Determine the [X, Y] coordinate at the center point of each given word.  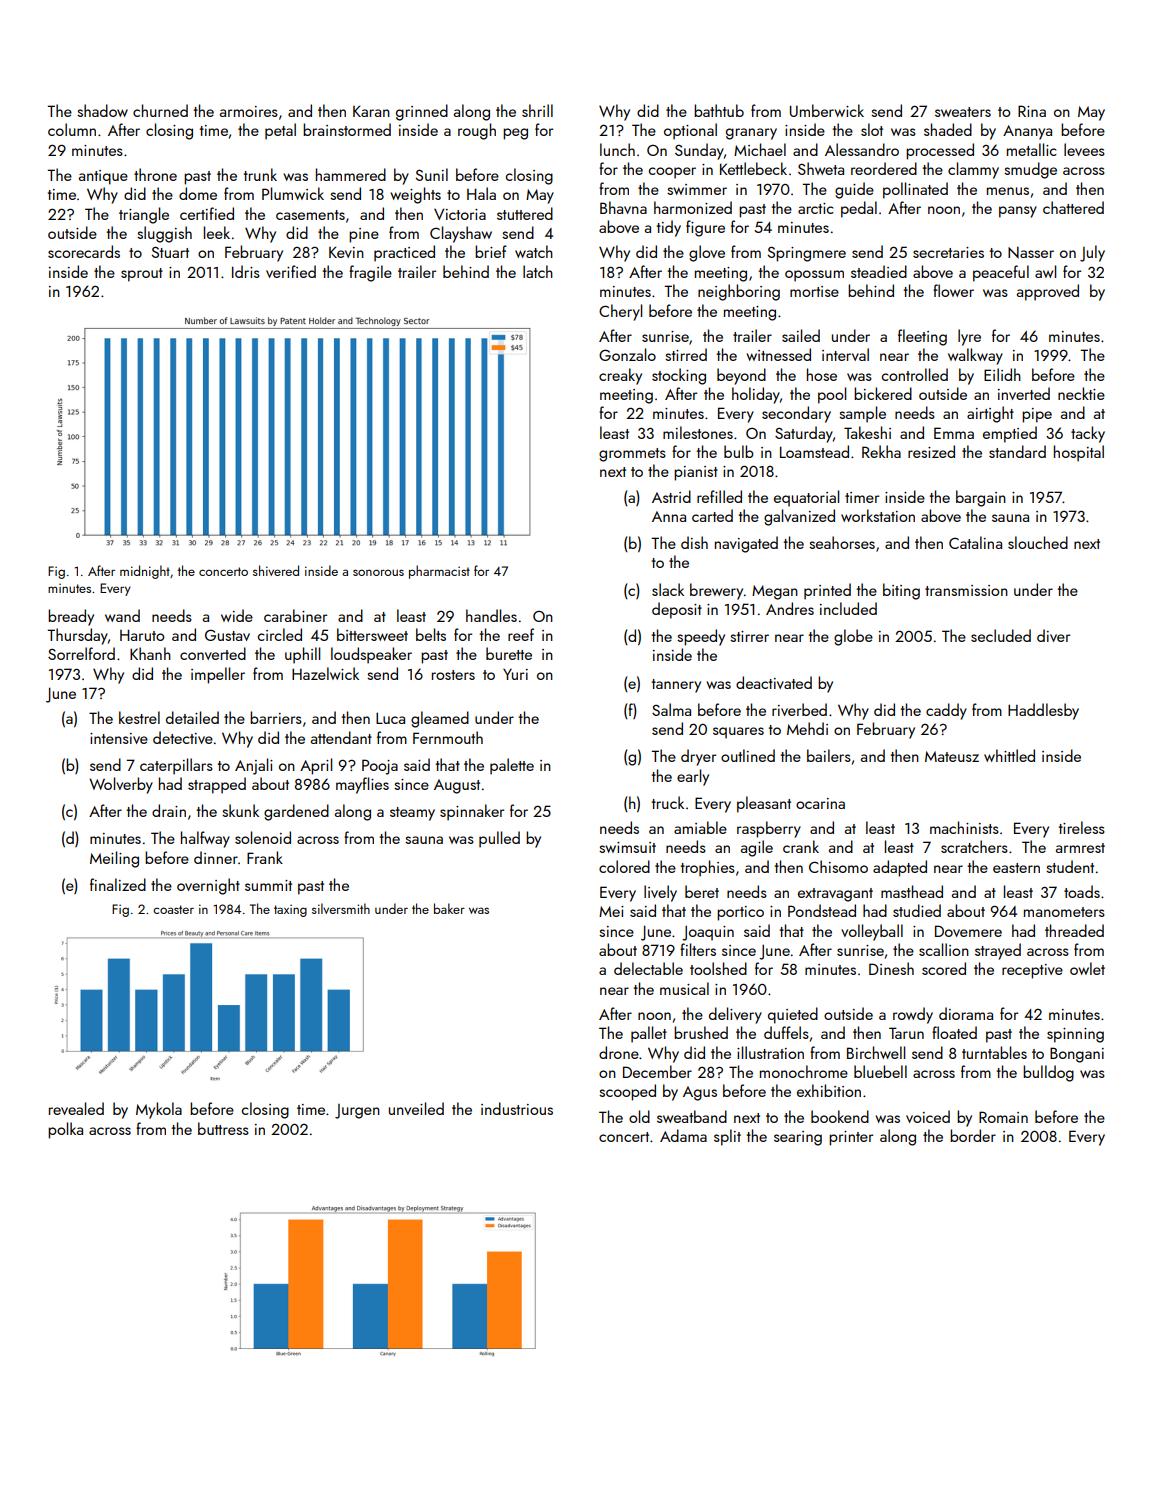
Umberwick [827, 110]
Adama [683, 1135]
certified [207, 213]
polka [65, 1130]
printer [851, 1138]
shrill [537, 110]
